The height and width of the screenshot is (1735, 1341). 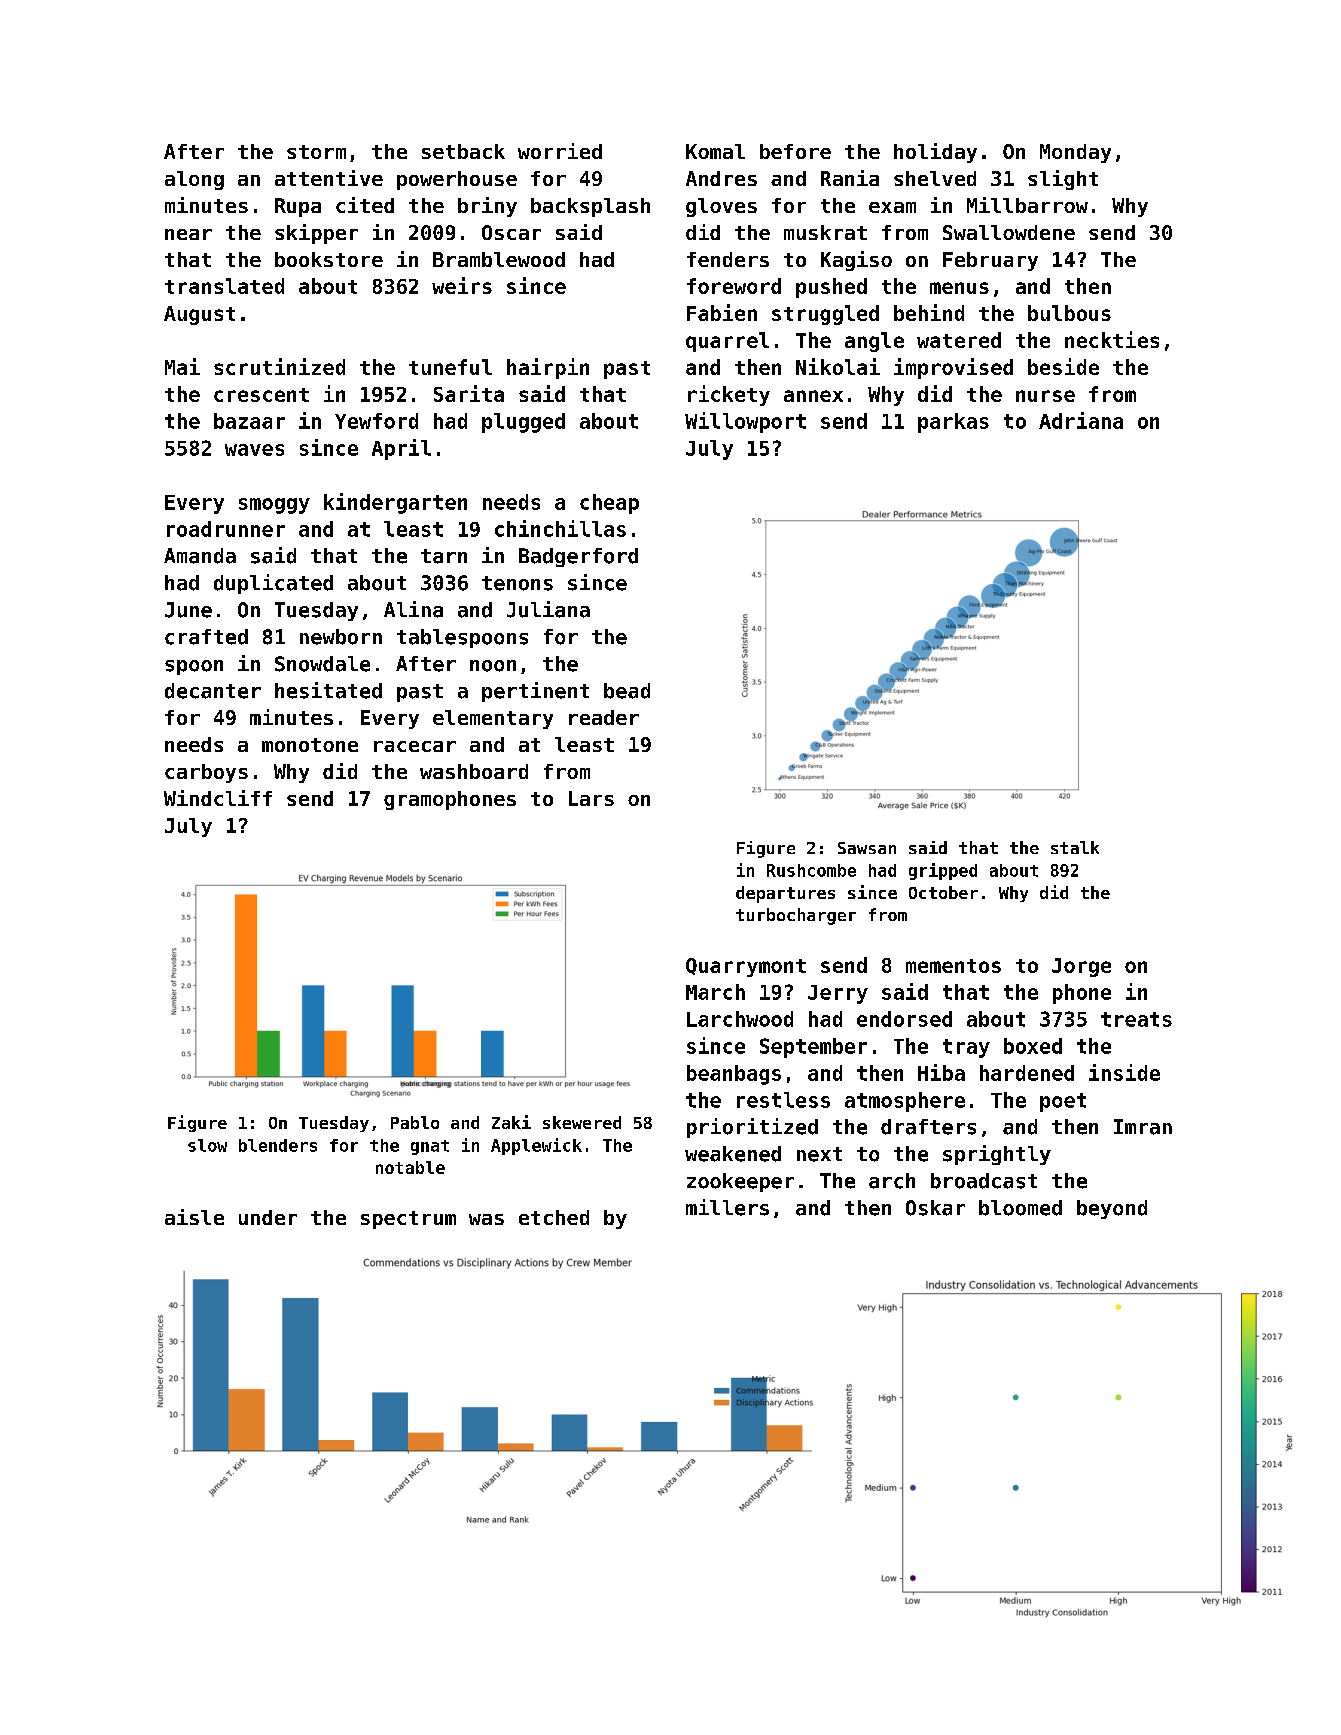 I want to click on holiday, so click(x=935, y=153).
